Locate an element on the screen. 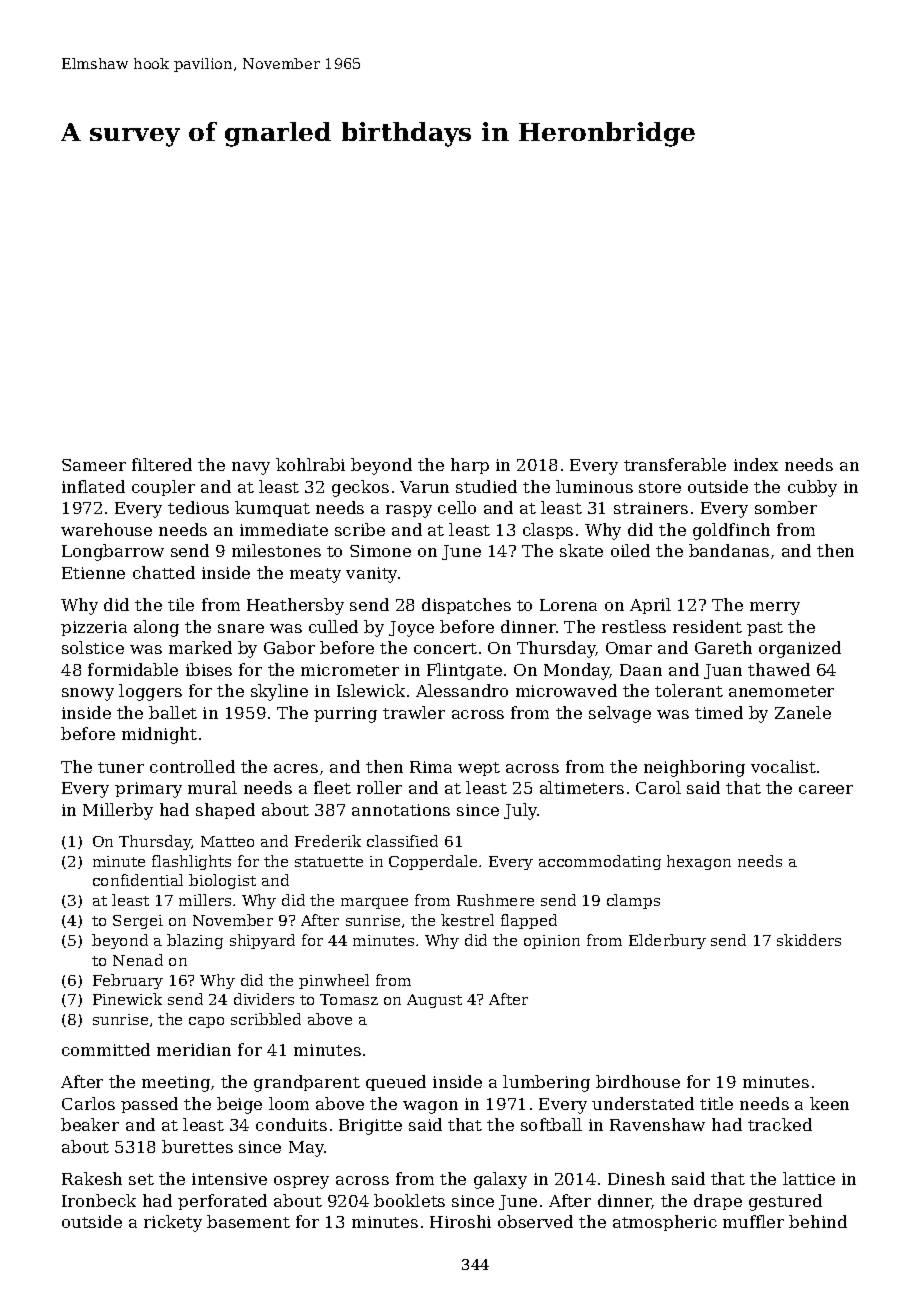 This screenshot has width=924, height=1308. Daan is located at coordinates (641, 670).
